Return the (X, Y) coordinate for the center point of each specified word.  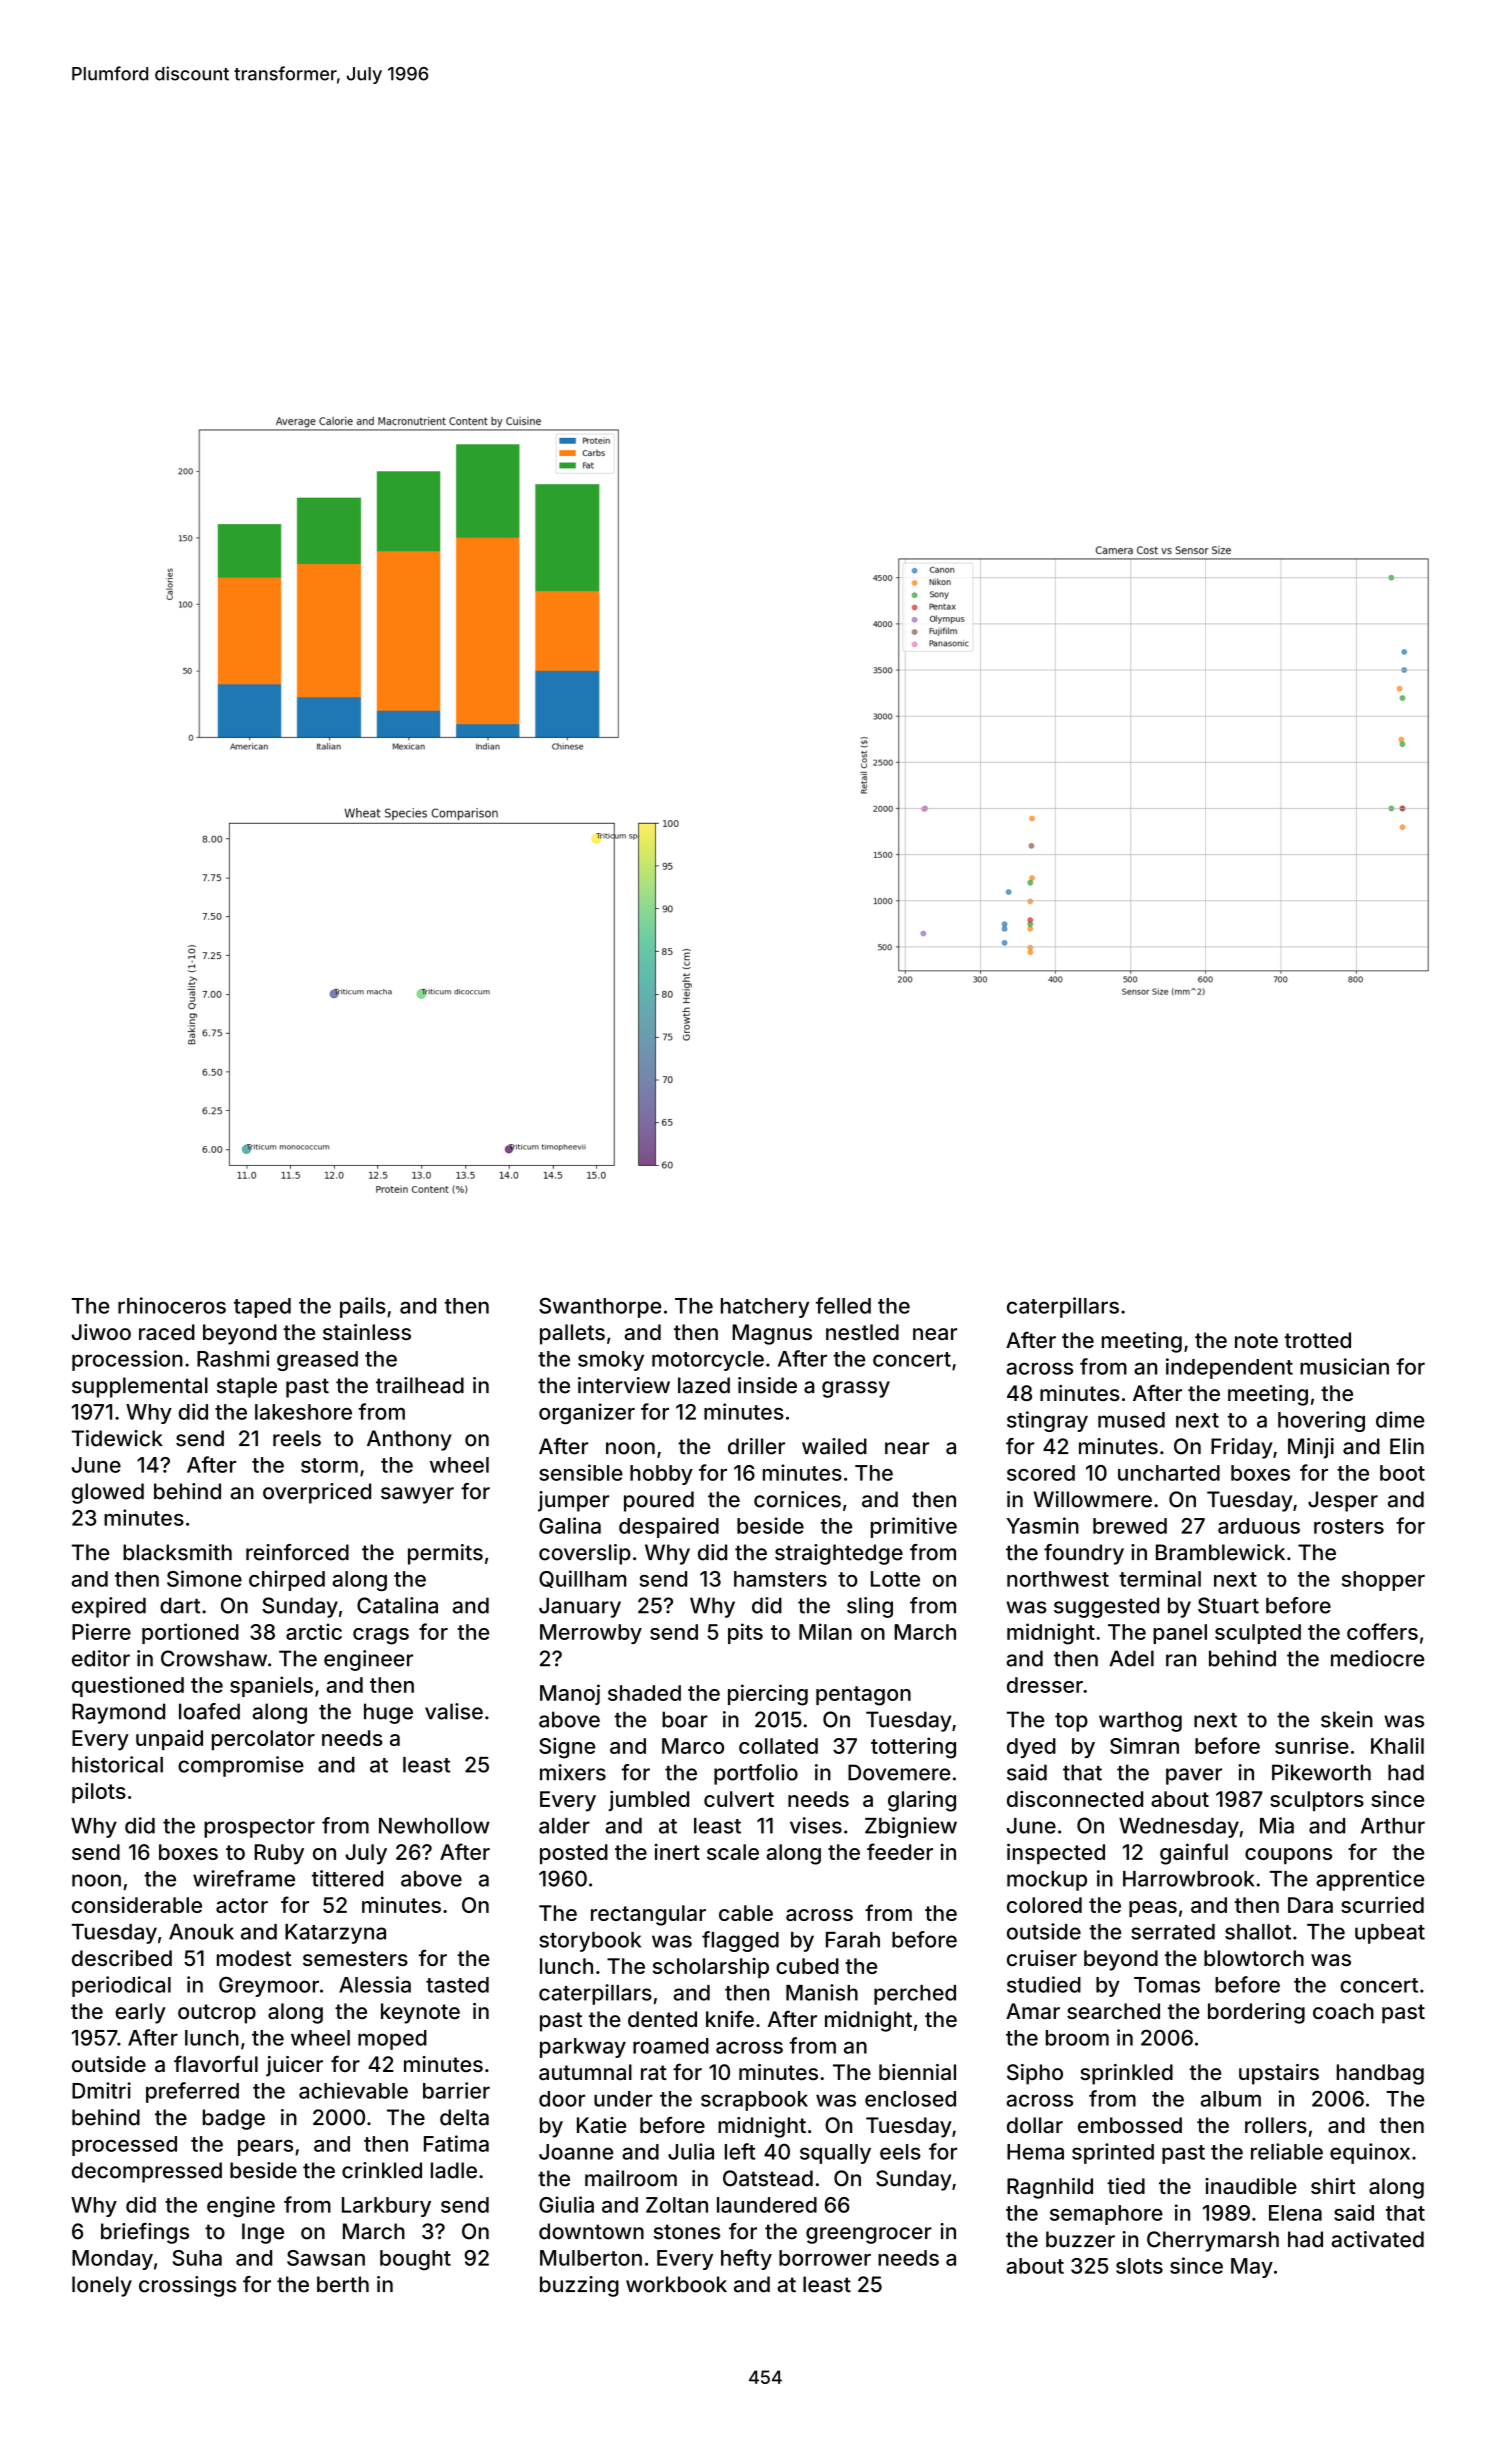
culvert (739, 1799)
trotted (1317, 1340)
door (562, 2099)
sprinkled (1126, 2074)
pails (363, 1307)
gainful (1194, 1854)
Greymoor (269, 1986)
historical (117, 1764)
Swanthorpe (600, 1307)
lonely (102, 2286)
